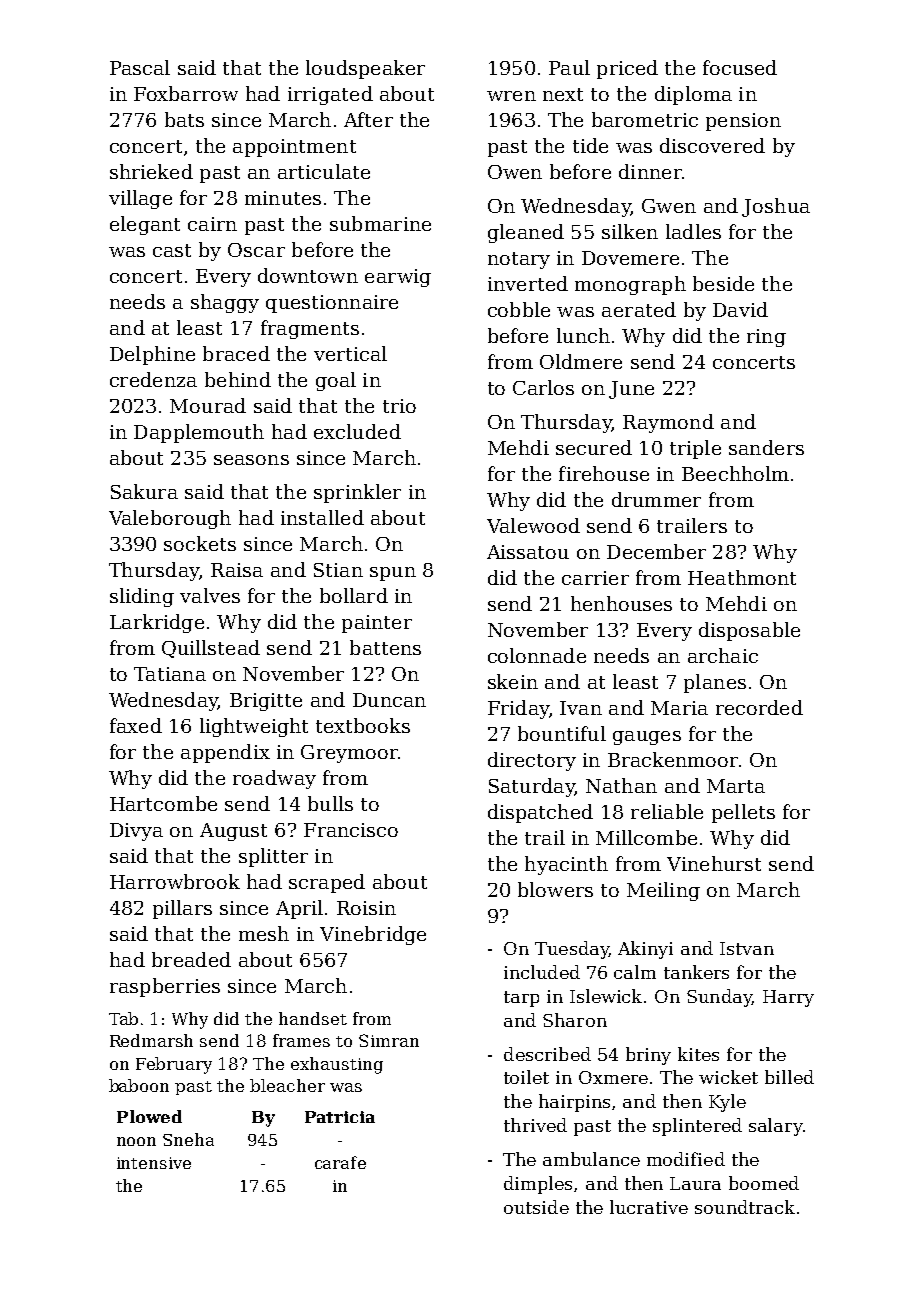  I want to click on Valeborough, so click(170, 519).
